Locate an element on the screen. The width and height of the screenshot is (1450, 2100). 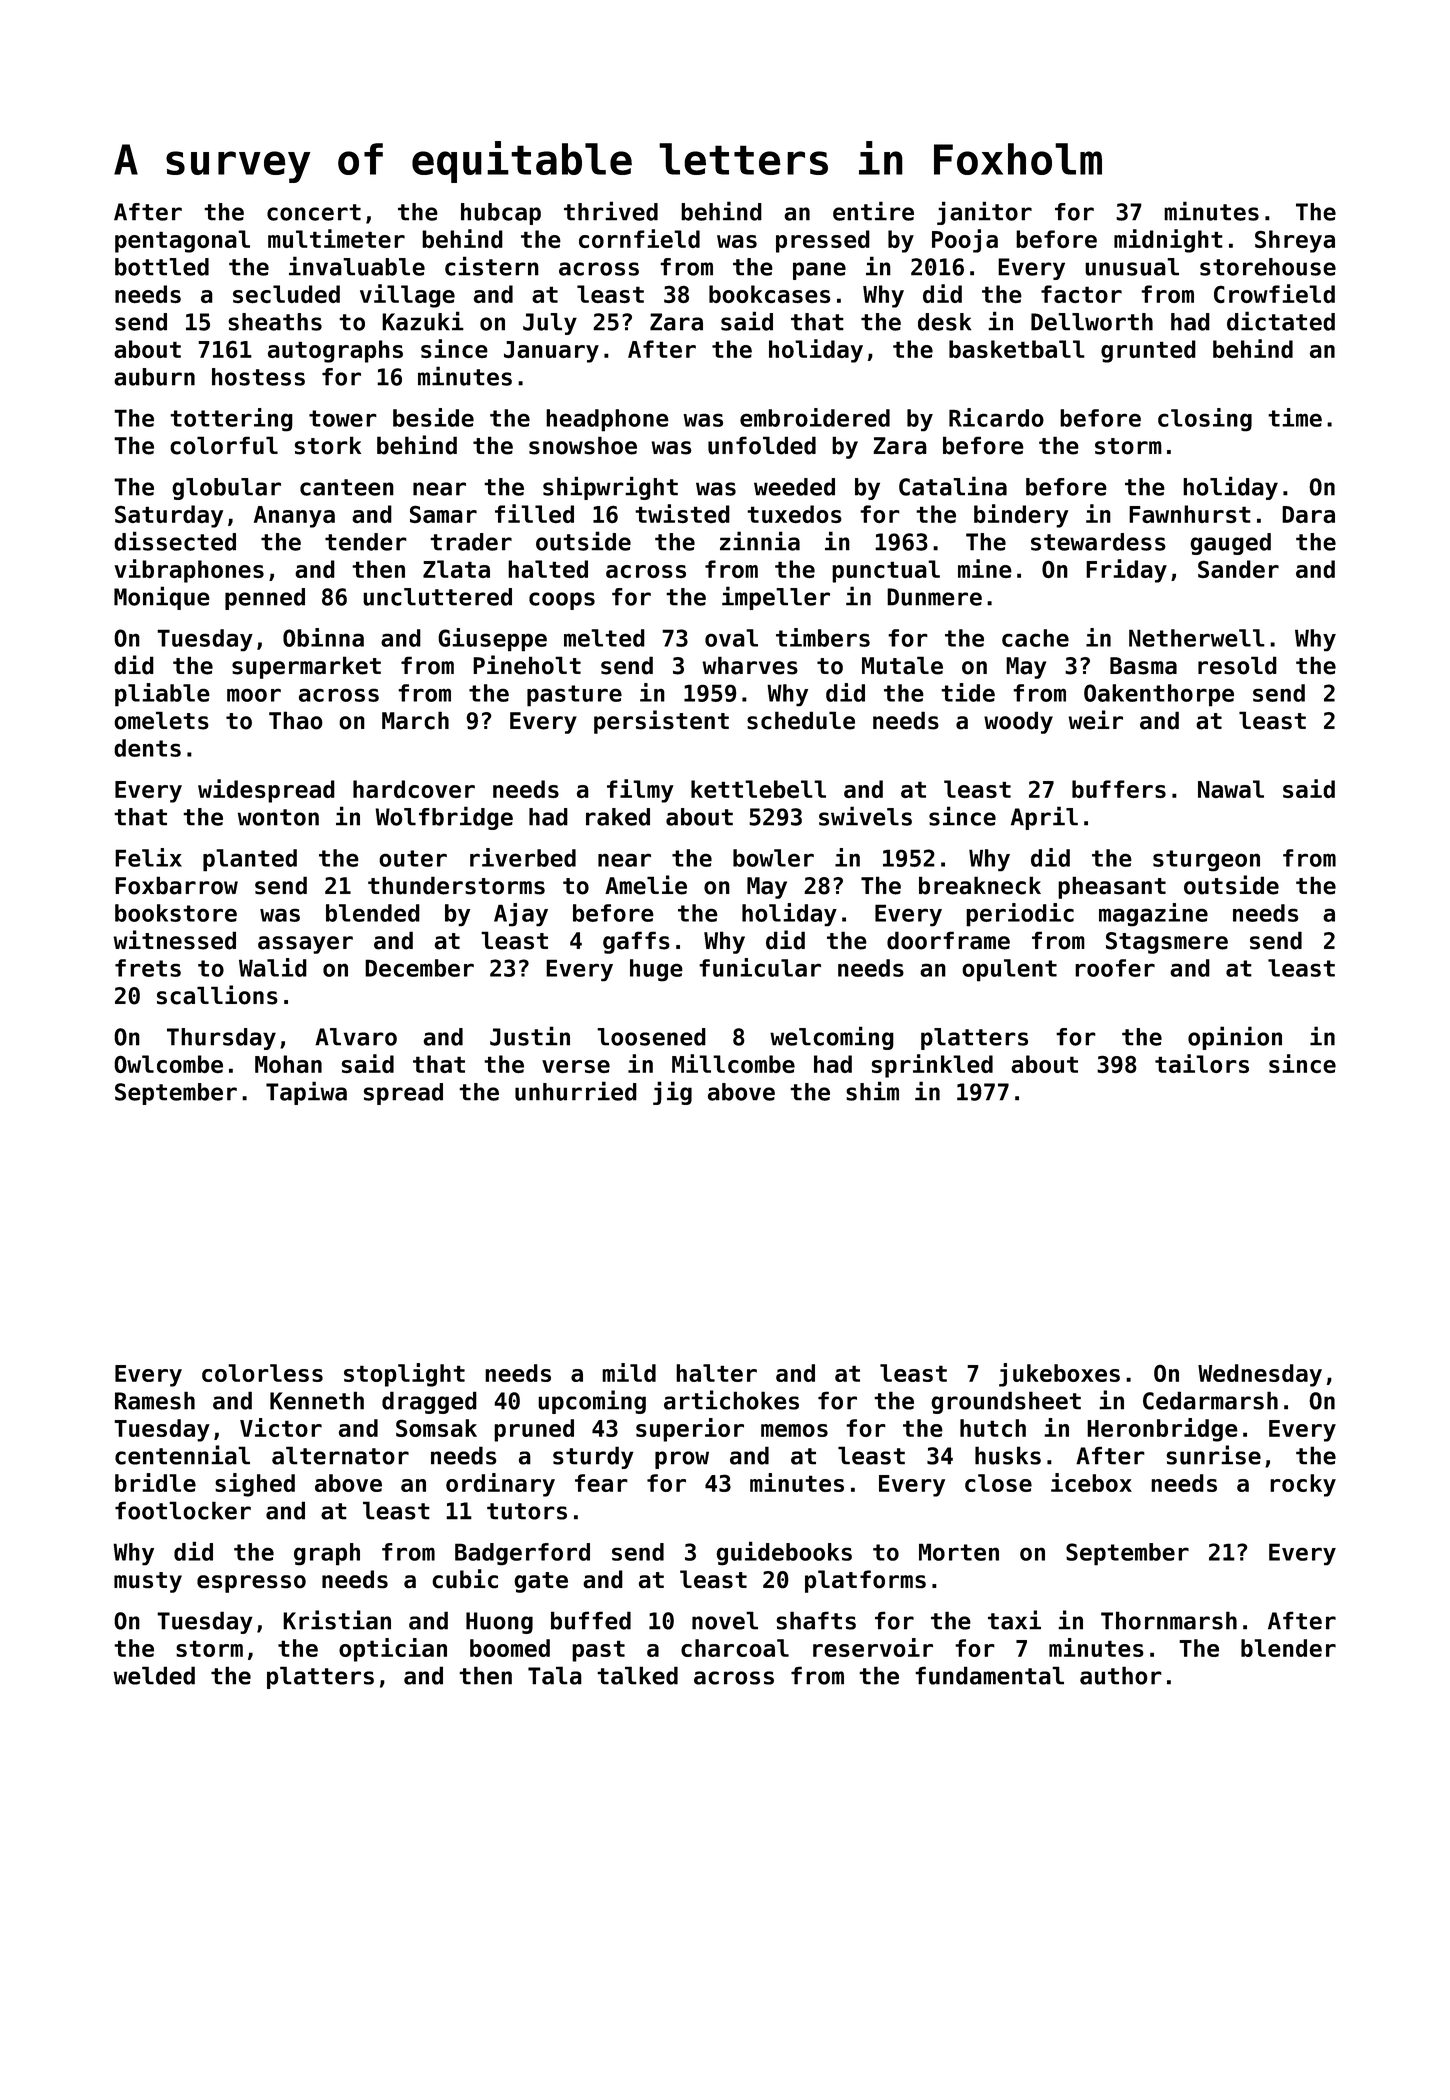
tottering is located at coordinates (231, 420).
